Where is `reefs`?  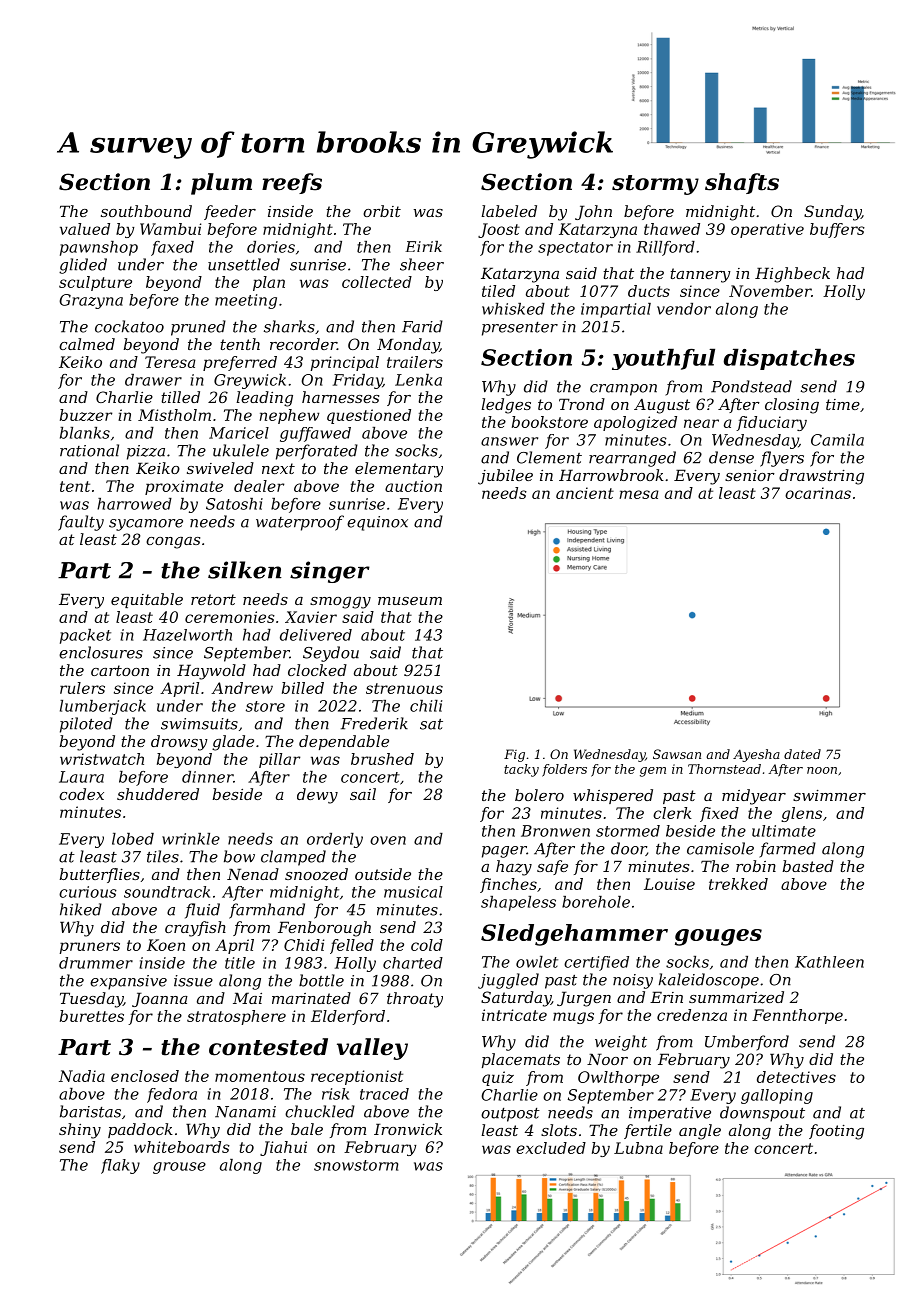
reefs is located at coordinates (292, 183).
